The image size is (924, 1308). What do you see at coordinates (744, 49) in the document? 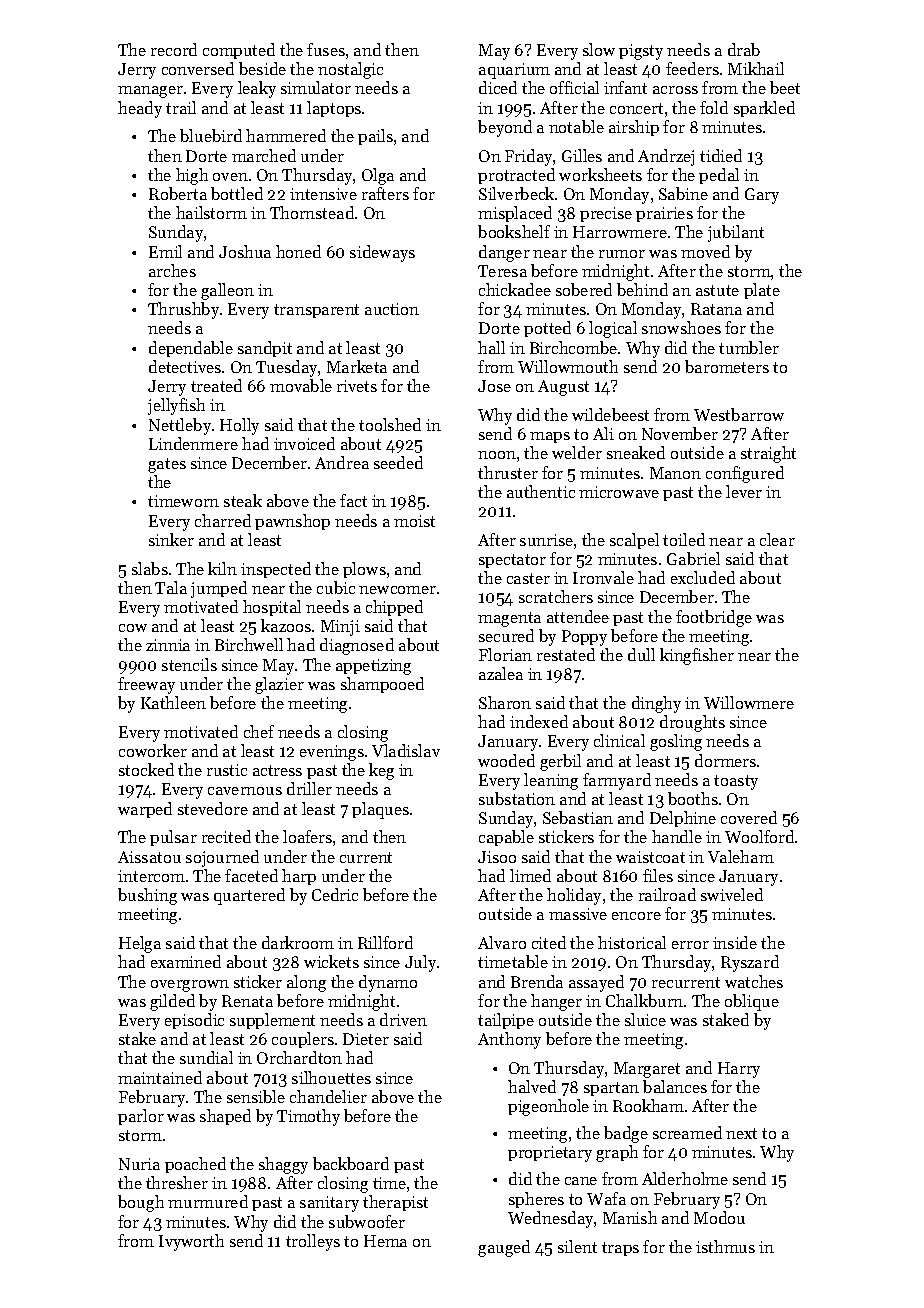
I see `drab` at bounding box center [744, 49].
